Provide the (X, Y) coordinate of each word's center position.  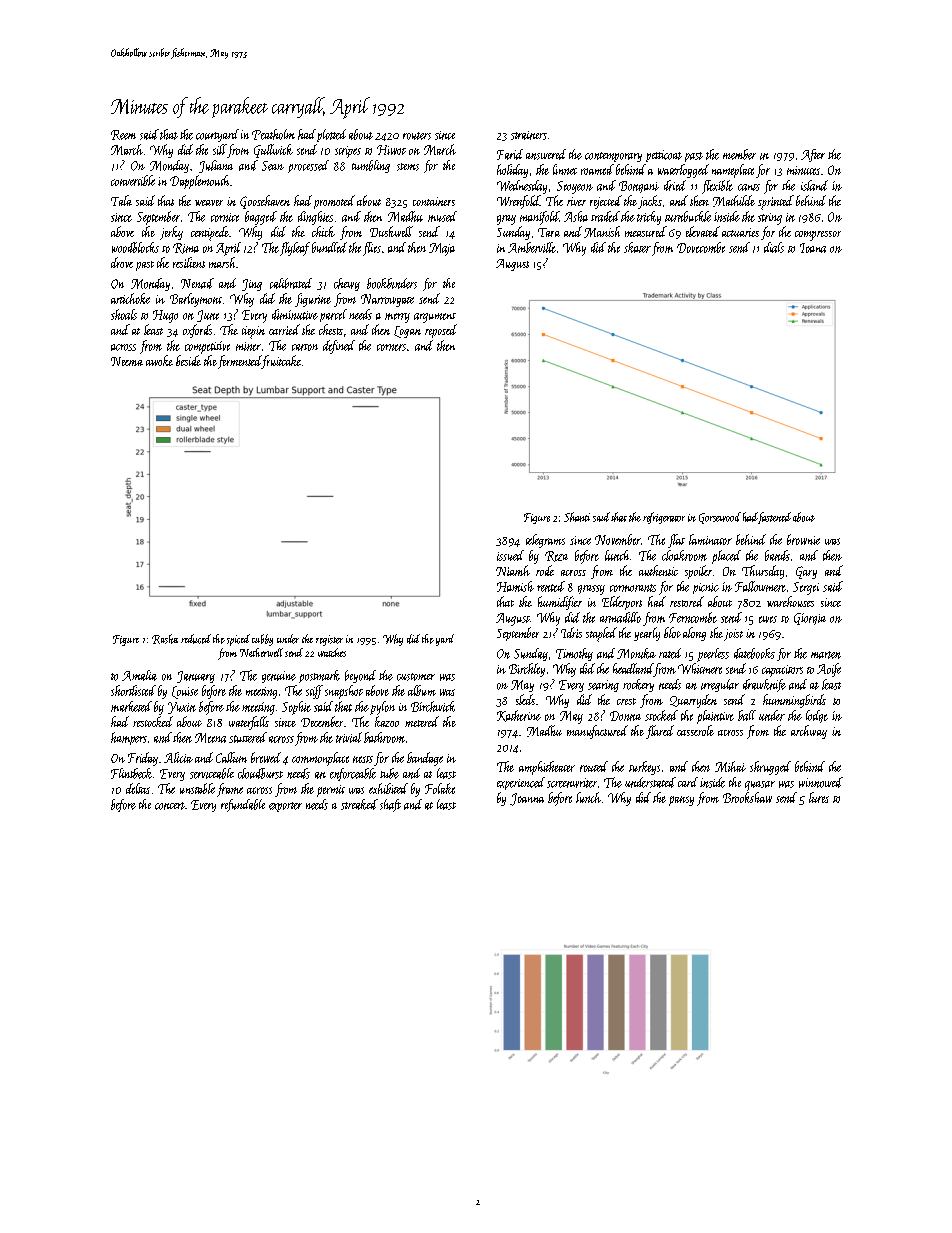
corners (391, 347)
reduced (196, 639)
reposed (441, 331)
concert (170, 806)
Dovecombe (701, 247)
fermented (240, 362)
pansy (681, 801)
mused (442, 216)
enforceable (353, 774)
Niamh (513, 570)
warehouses (790, 601)
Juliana (216, 166)
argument (435, 318)
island (814, 185)
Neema (127, 361)
